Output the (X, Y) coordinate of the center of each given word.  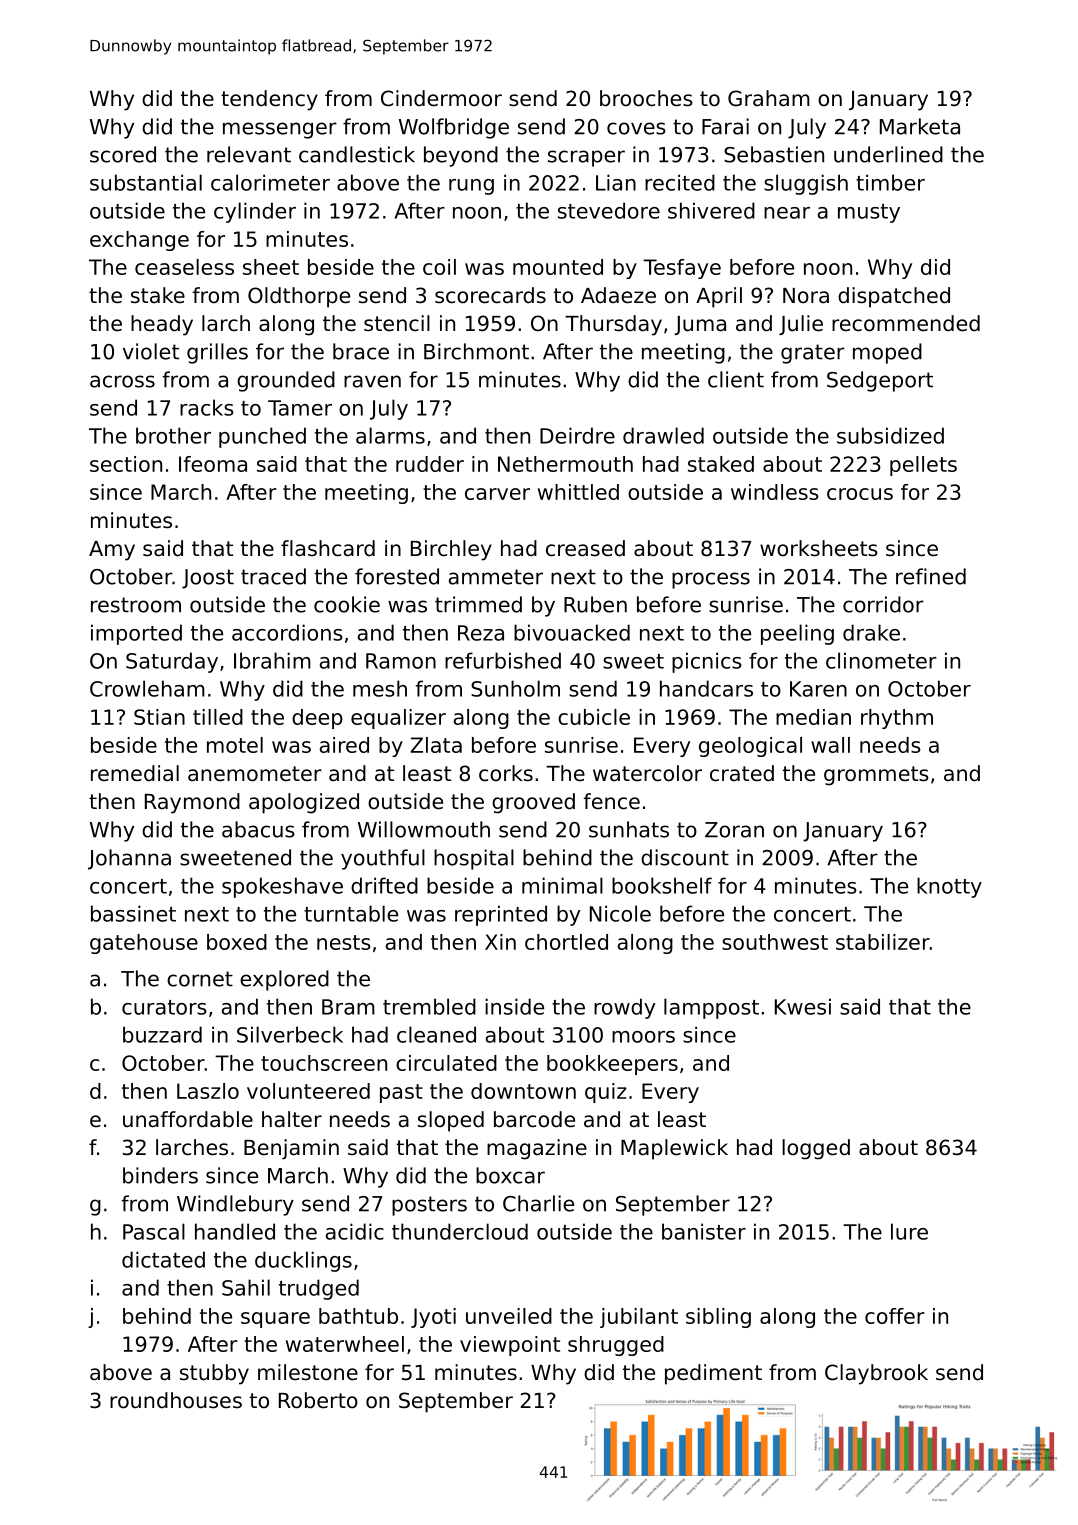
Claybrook (876, 1374)
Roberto (318, 1400)
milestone (308, 1372)
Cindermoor (441, 98)
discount (685, 857)
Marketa (920, 126)
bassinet (133, 913)
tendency (269, 100)
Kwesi (803, 1006)
